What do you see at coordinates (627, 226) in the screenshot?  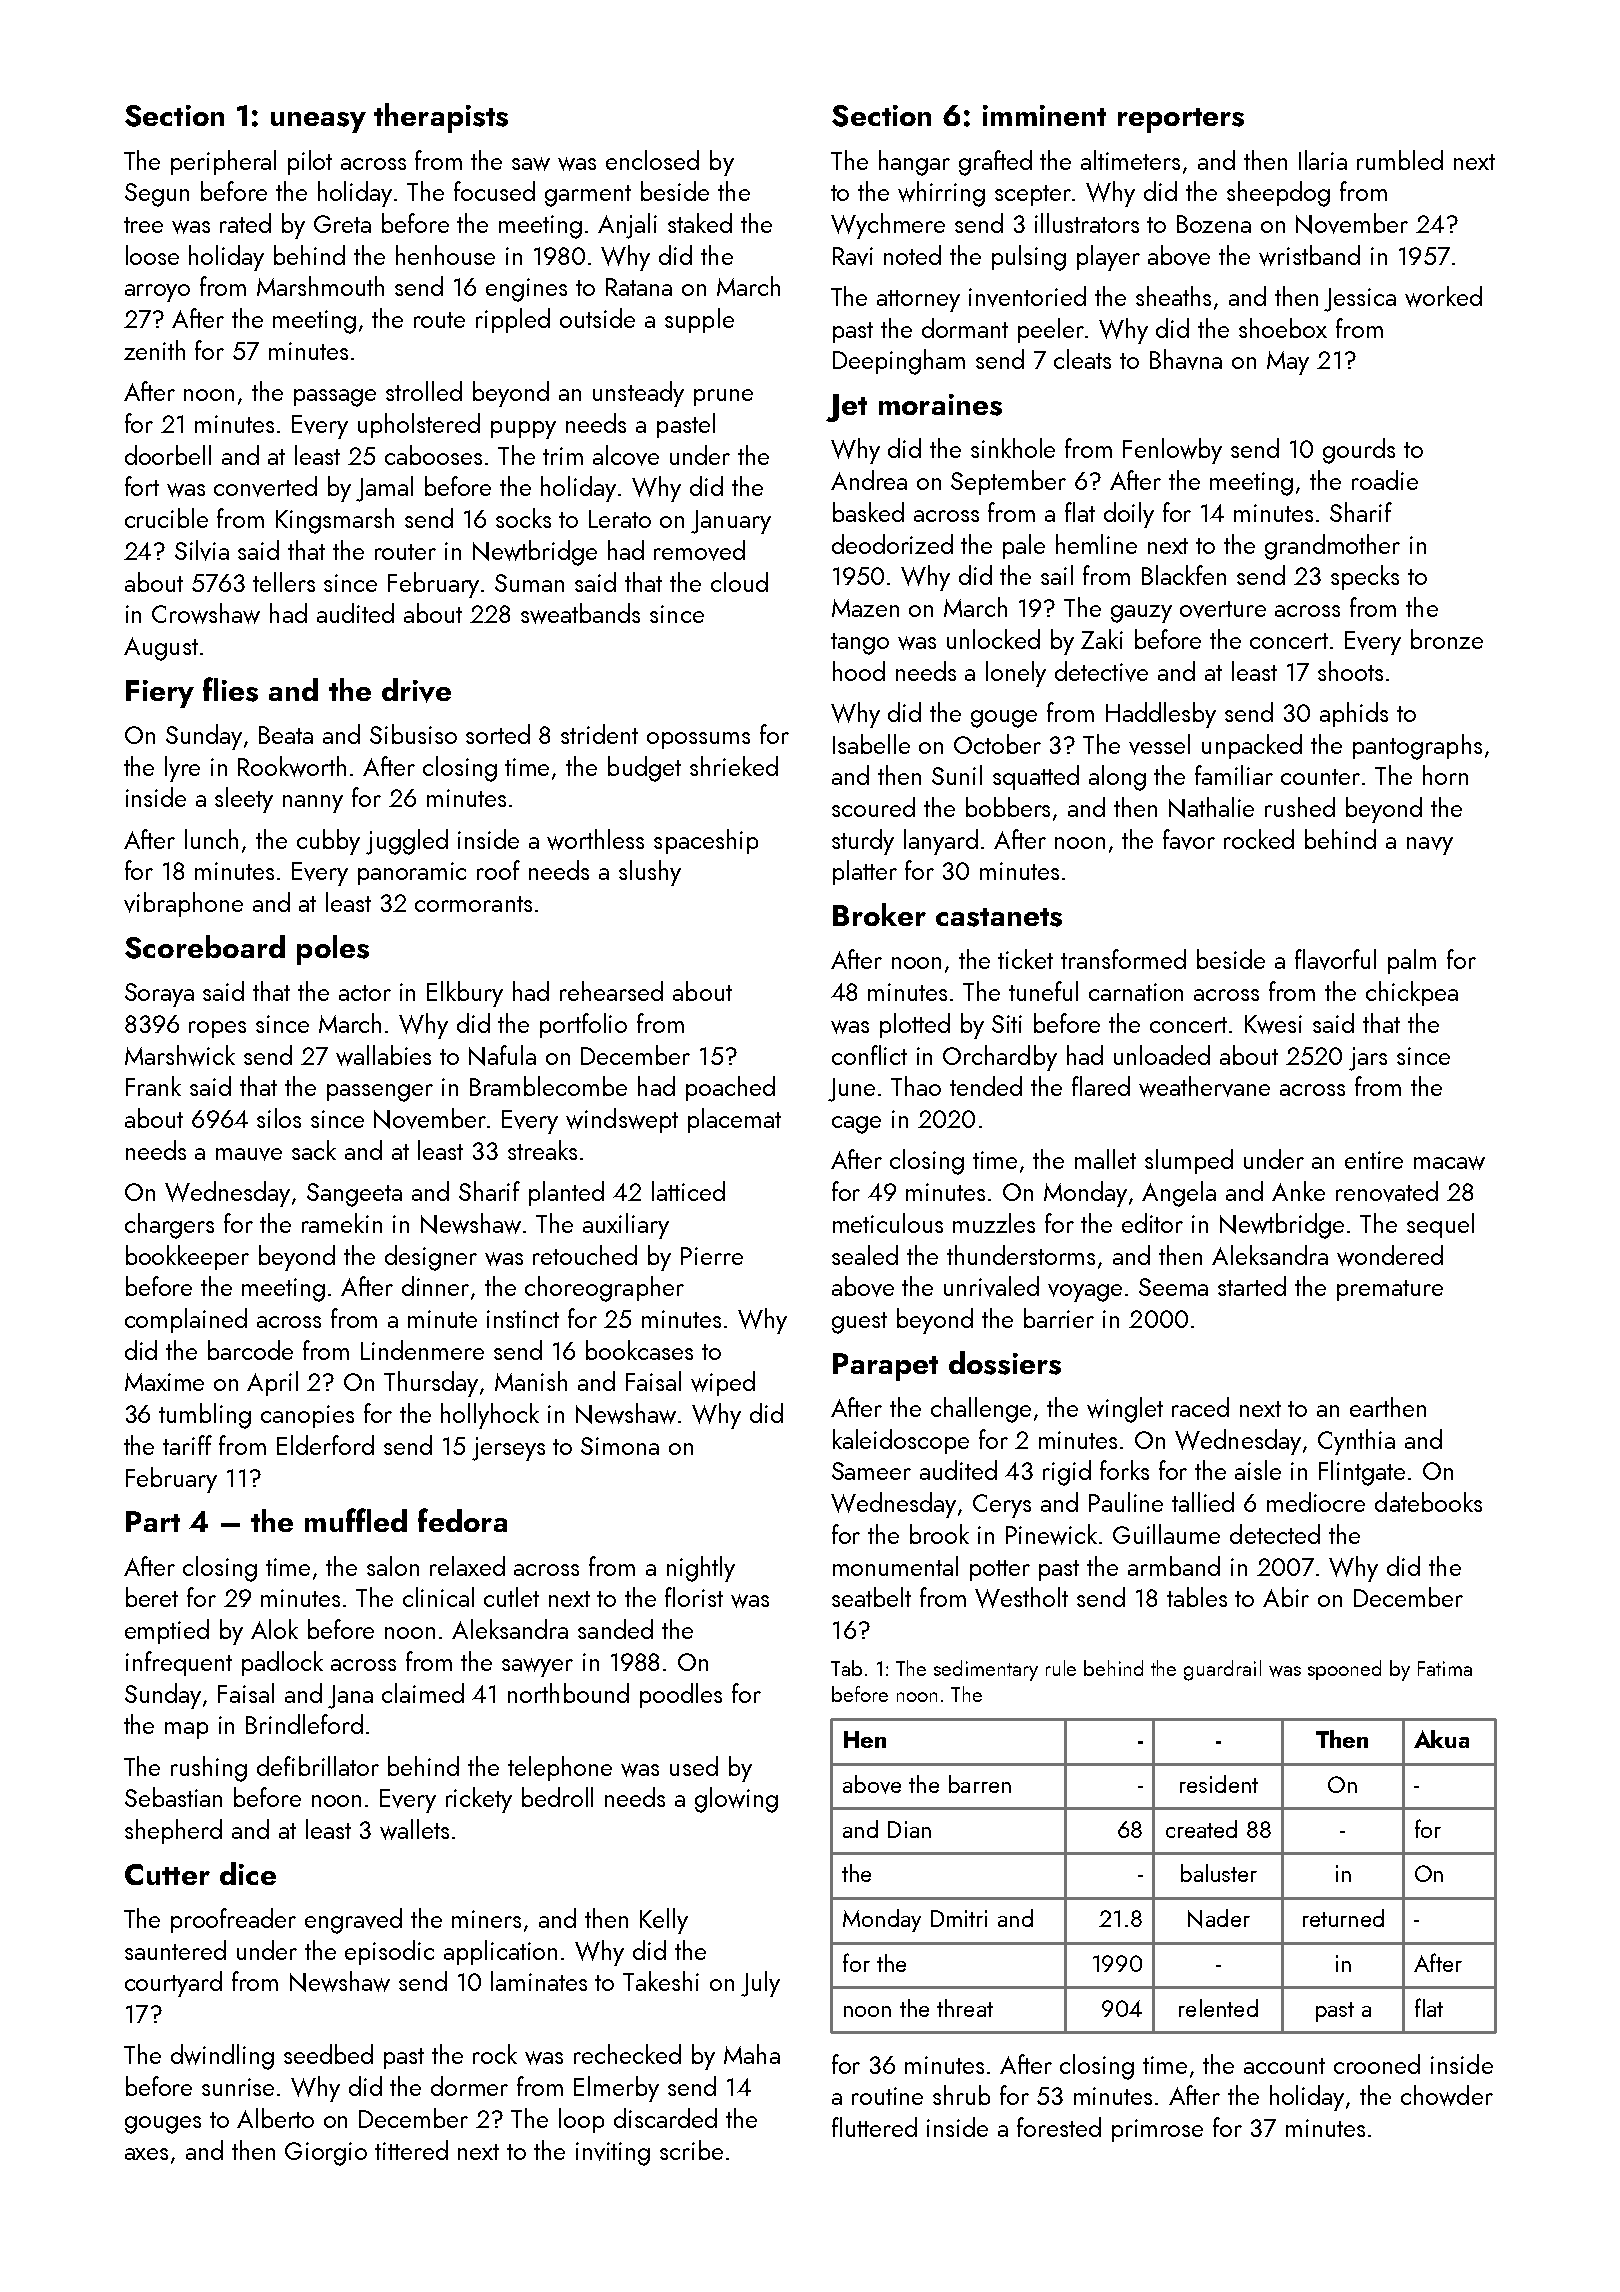 I see `Anjali` at bounding box center [627, 226].
